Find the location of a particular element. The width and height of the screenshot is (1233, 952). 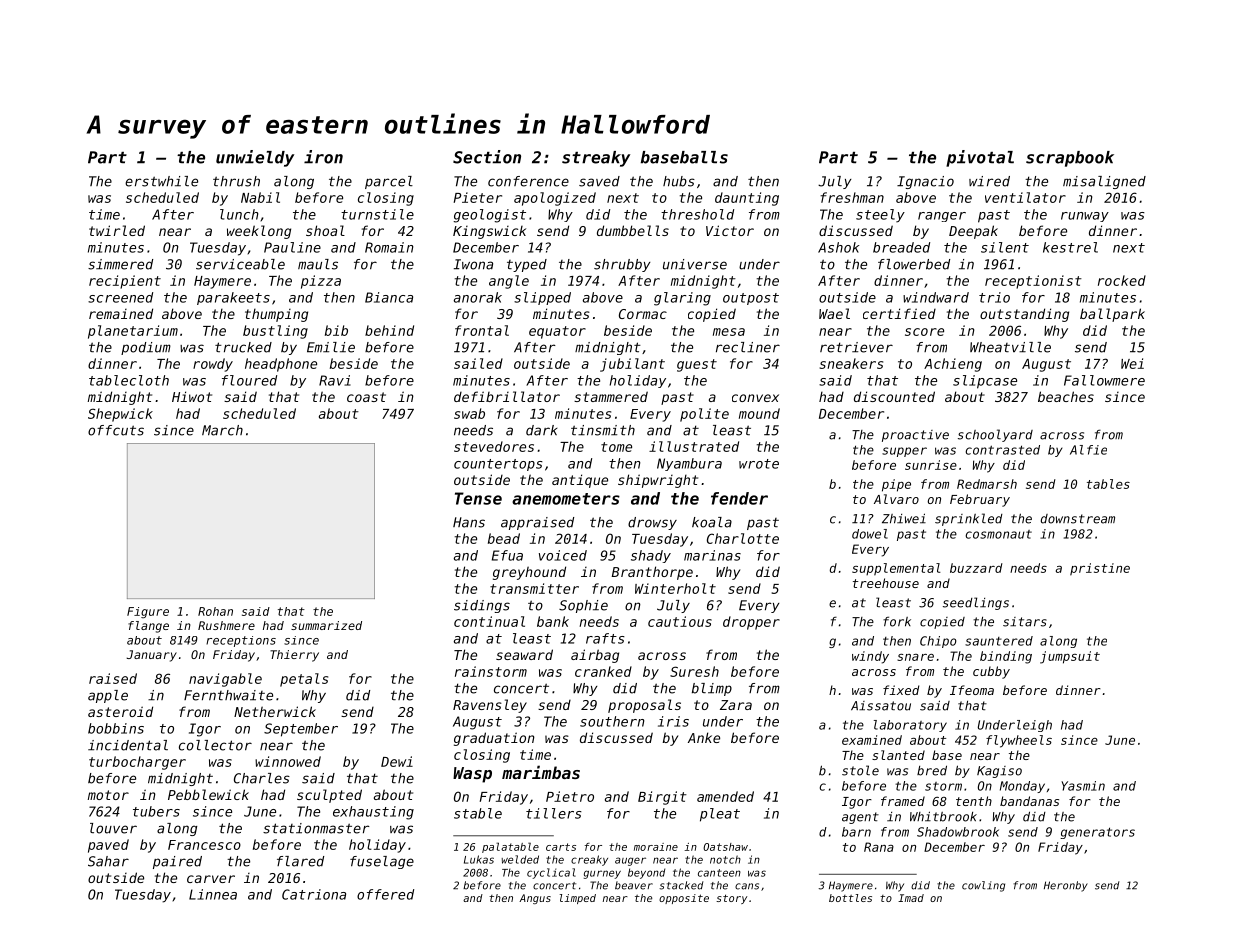

wrote is located at coordinates (759, 464).
